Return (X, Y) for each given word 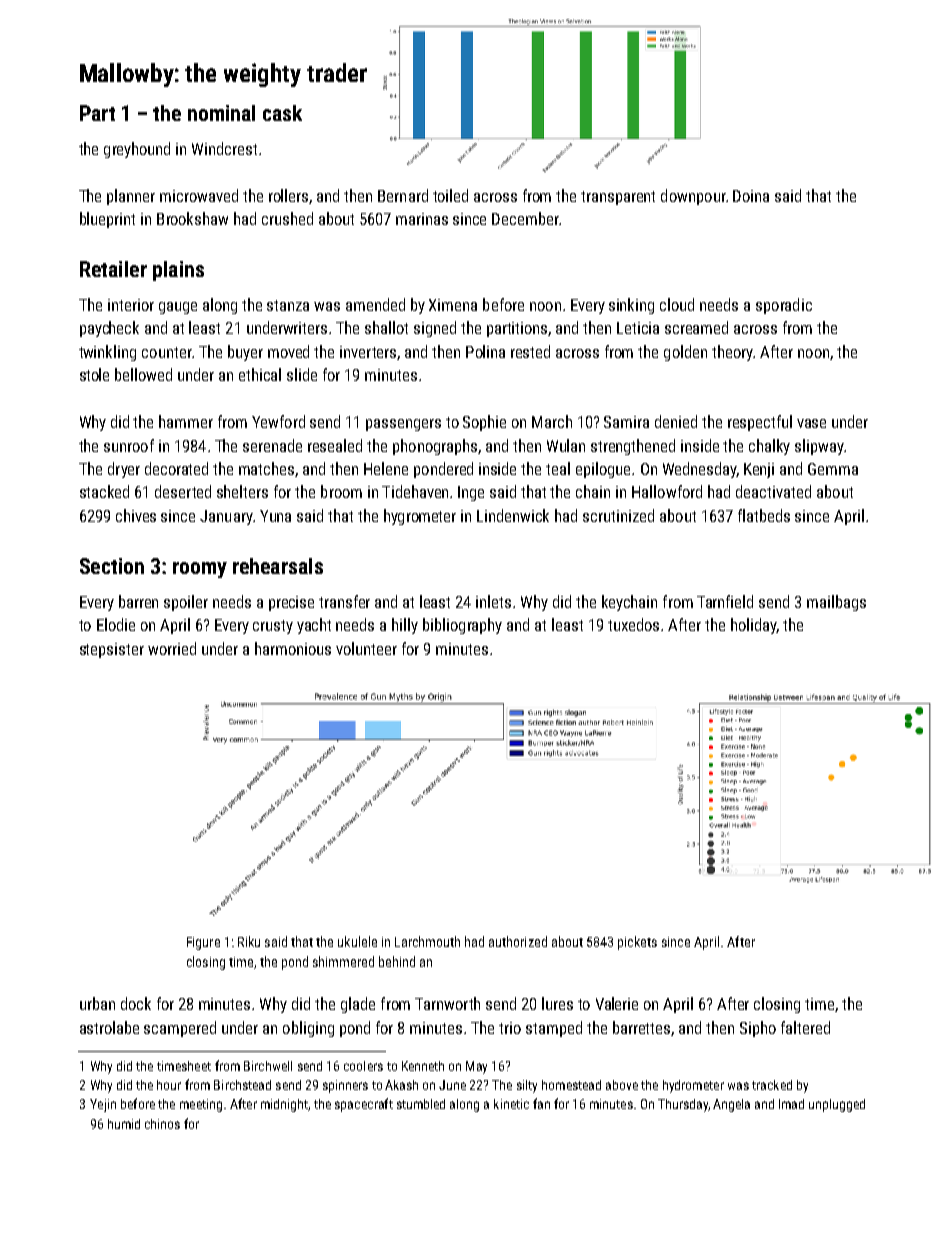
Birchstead (242, 1085)
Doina (751, 196)
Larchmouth (427, 941)
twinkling (107, 353)
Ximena (453, 305)
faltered (805, 1027)
